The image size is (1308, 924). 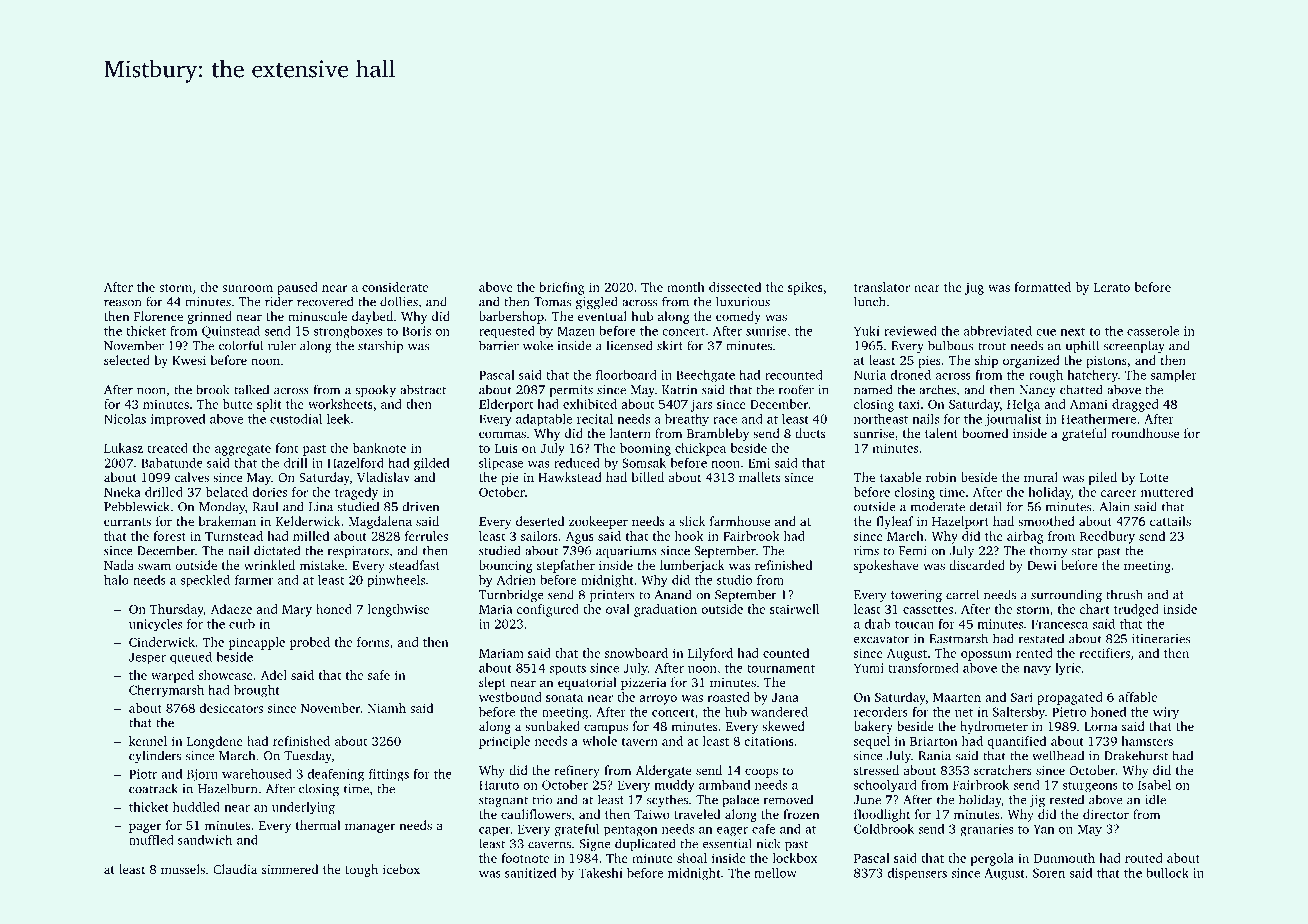 I want to click on icebox, so click(x=401, y=869).
